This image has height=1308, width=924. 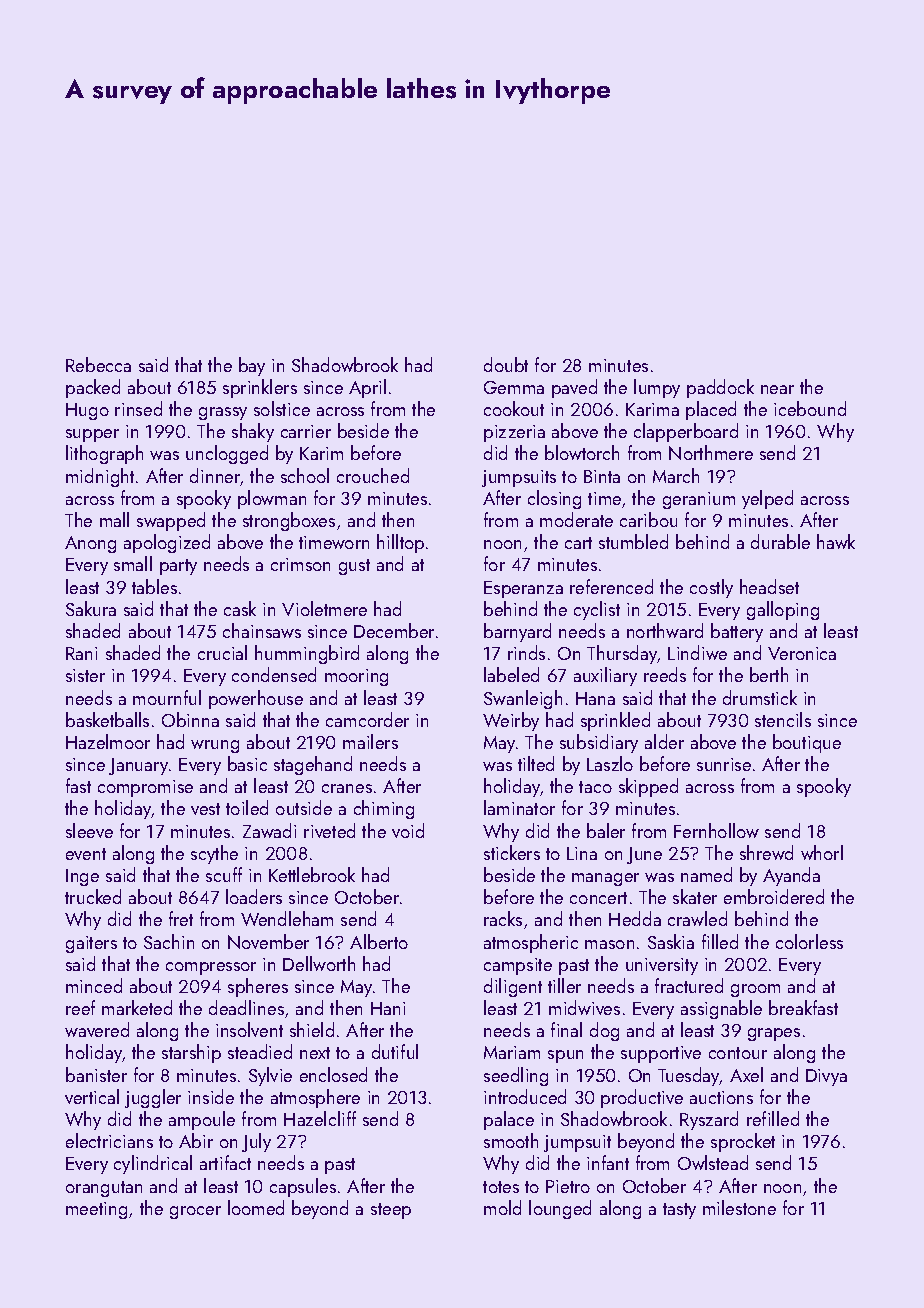 I want to click on tilted, so click(x=536, y=763).
